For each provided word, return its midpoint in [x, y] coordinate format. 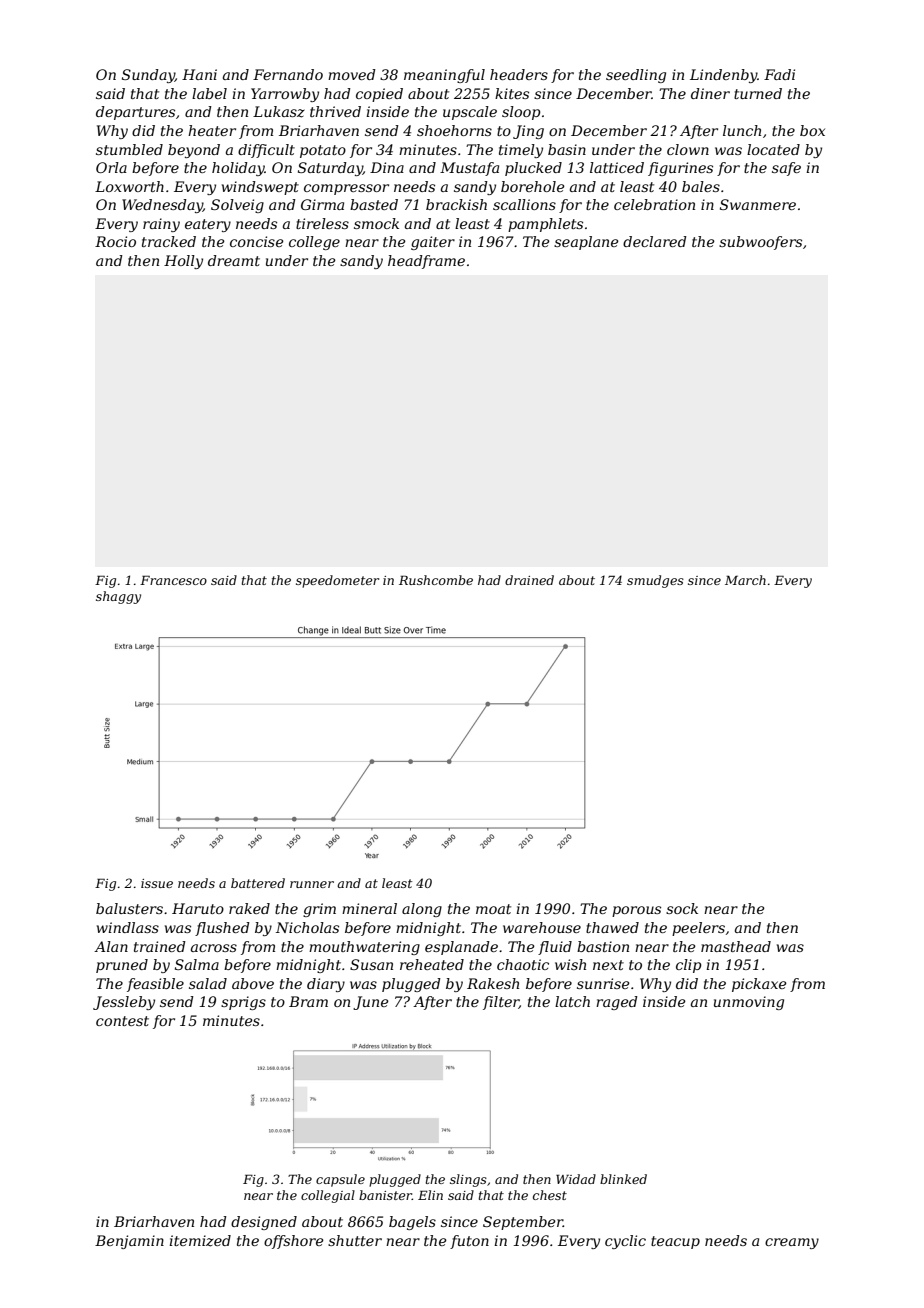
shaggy [118, 597]
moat [493, 909]
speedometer [337, 581]
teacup [675, 1242]
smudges [655, 581]
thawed [612, 927]
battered [258, 883]
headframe [426, 262]
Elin [430, 1195]
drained [529, 580]
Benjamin [129, 1242]
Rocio [115, 241]
